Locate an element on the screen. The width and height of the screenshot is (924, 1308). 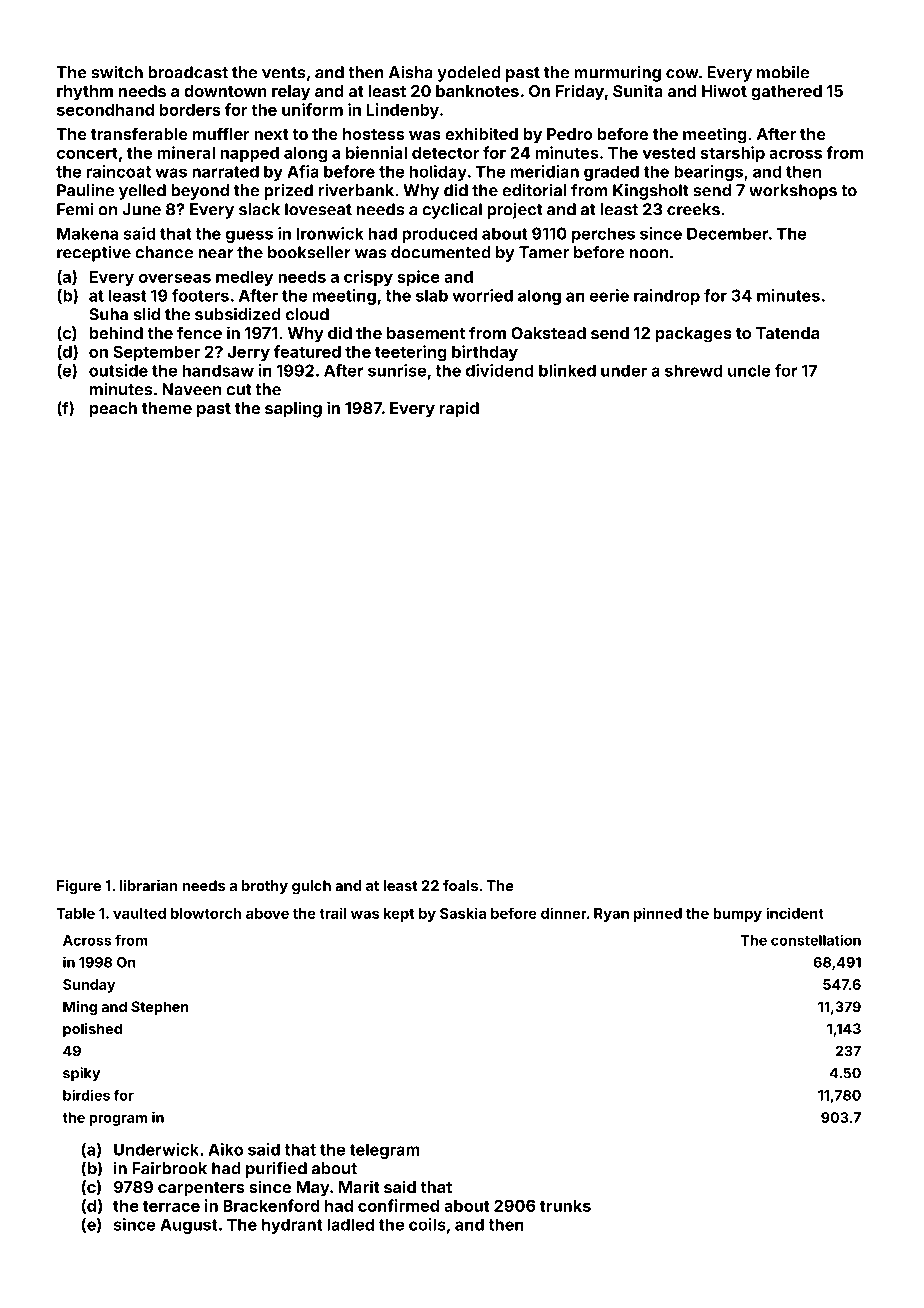
shrewd is located at coordinates (694, 370).
